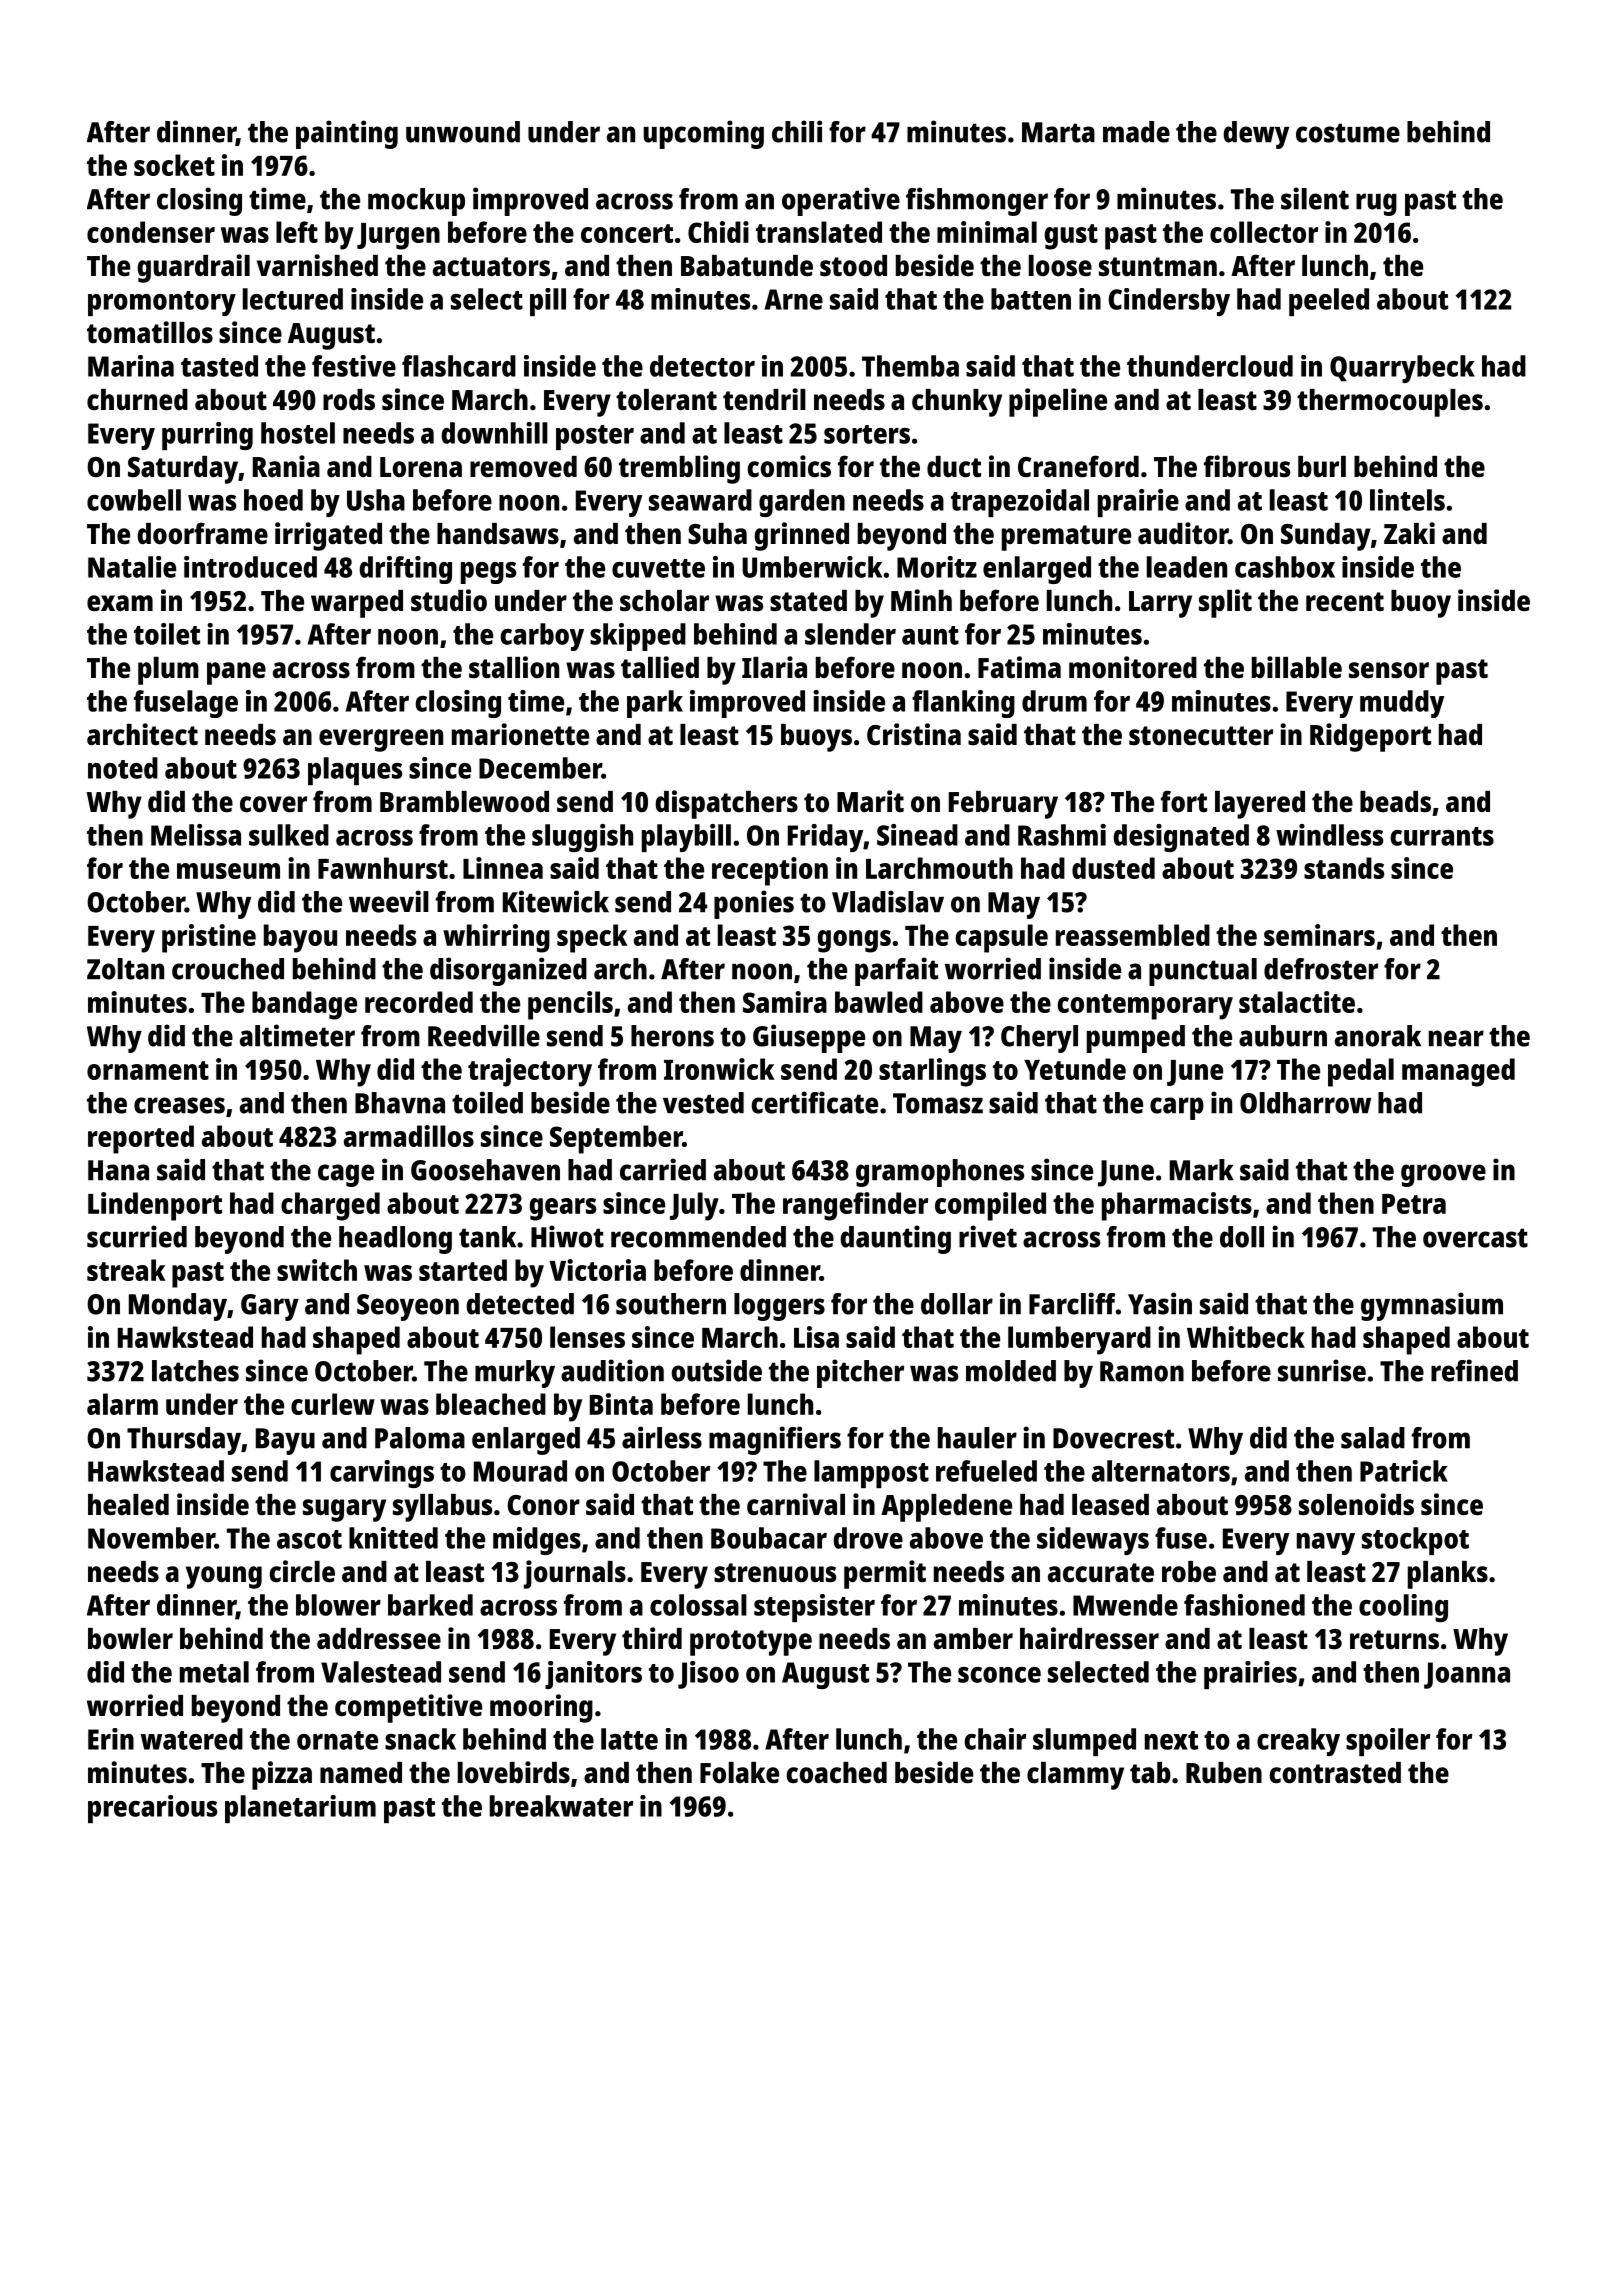 Image resolution: width=1620 pixels, height=2292 pixels. I want to click on Yasin, so click(1160, 1303).
